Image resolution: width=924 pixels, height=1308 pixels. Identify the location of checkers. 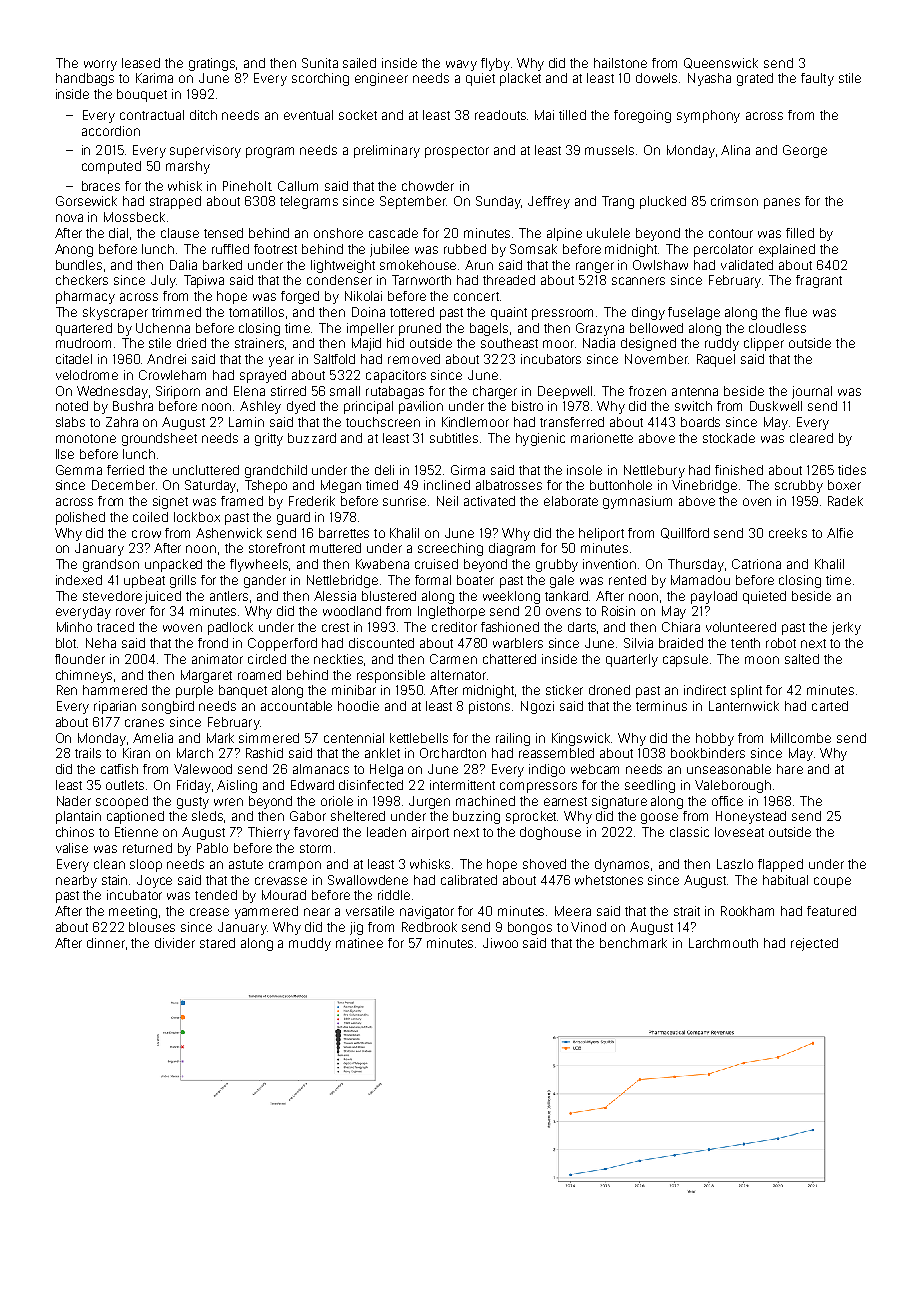
(82, 280).
